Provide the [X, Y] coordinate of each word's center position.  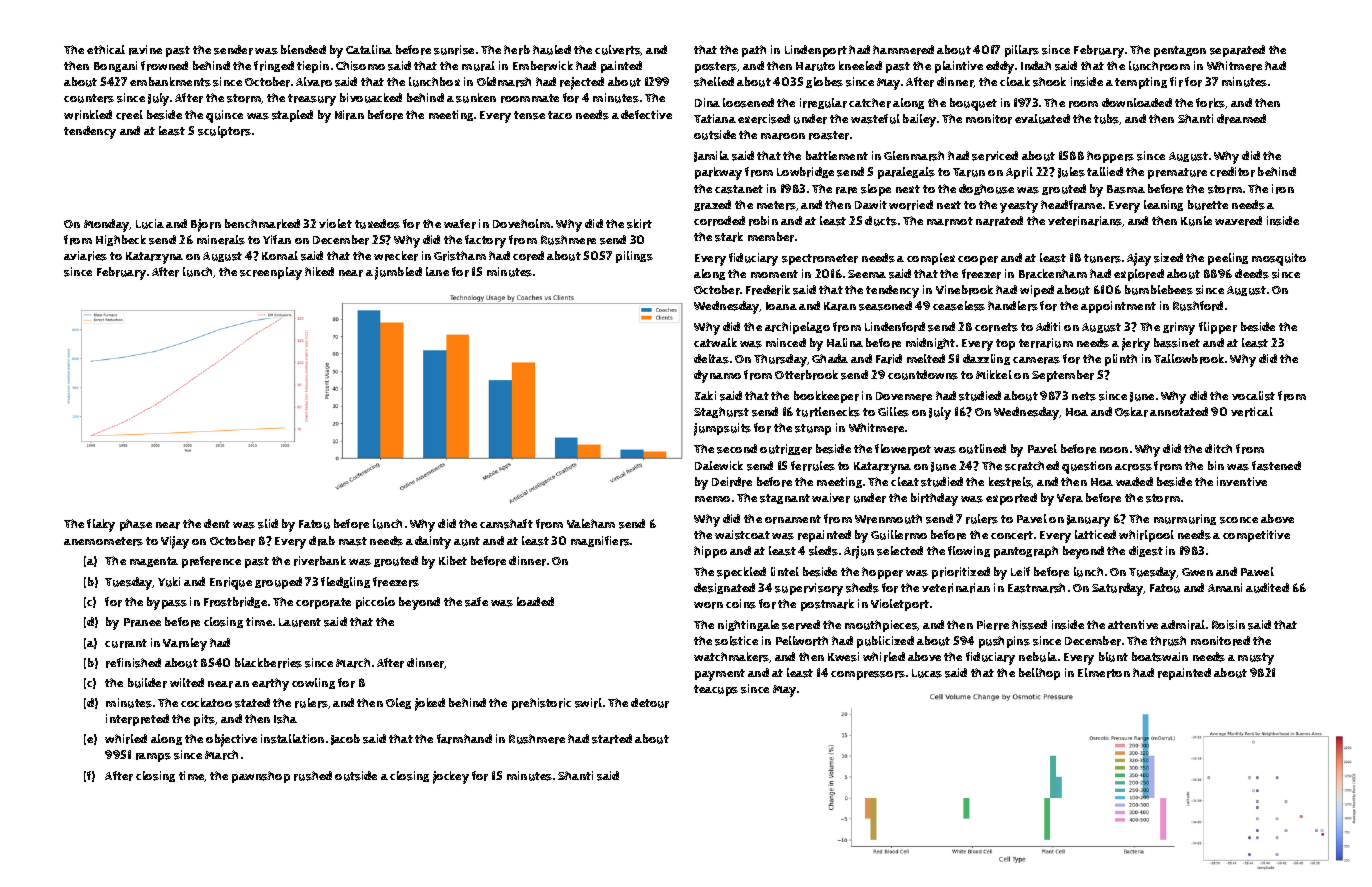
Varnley [185, 644]
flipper [1218, 328]
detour [650, 703]
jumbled [398, 273]
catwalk [715, 342]
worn [708, 605]
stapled [292, 116]
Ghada [830, 358]
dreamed [1241, 119]
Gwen [1197, 572]
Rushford [1198, 306]
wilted [187, 682]
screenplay [271, 273]
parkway [718, 173]
